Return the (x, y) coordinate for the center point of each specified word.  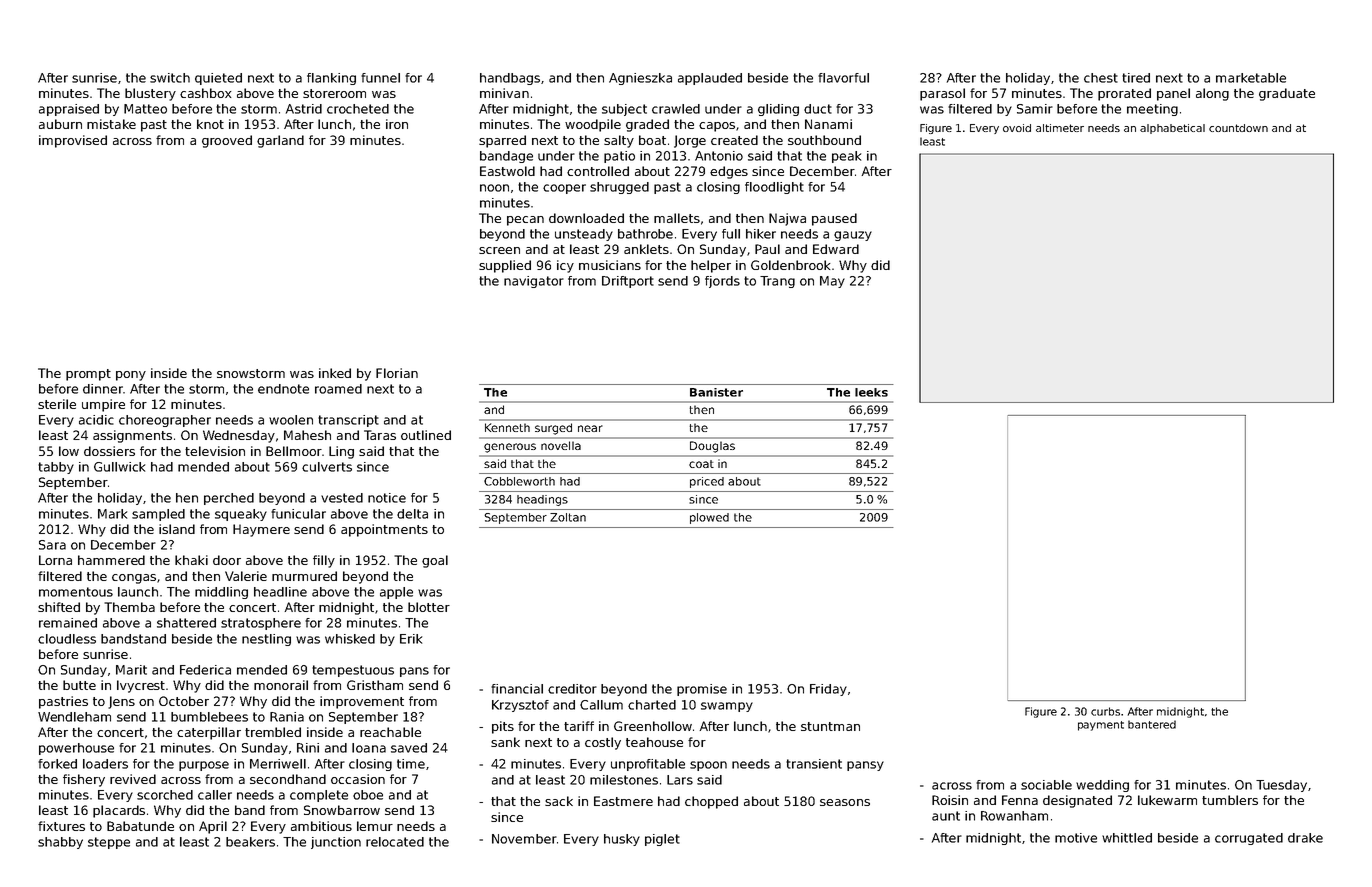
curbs (1105, 711)
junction (336, 843)
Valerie (246, 576)
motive (1076, 838)
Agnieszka (640, 79)
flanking (331, 79)
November (524, 839)
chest (1101, 78)
